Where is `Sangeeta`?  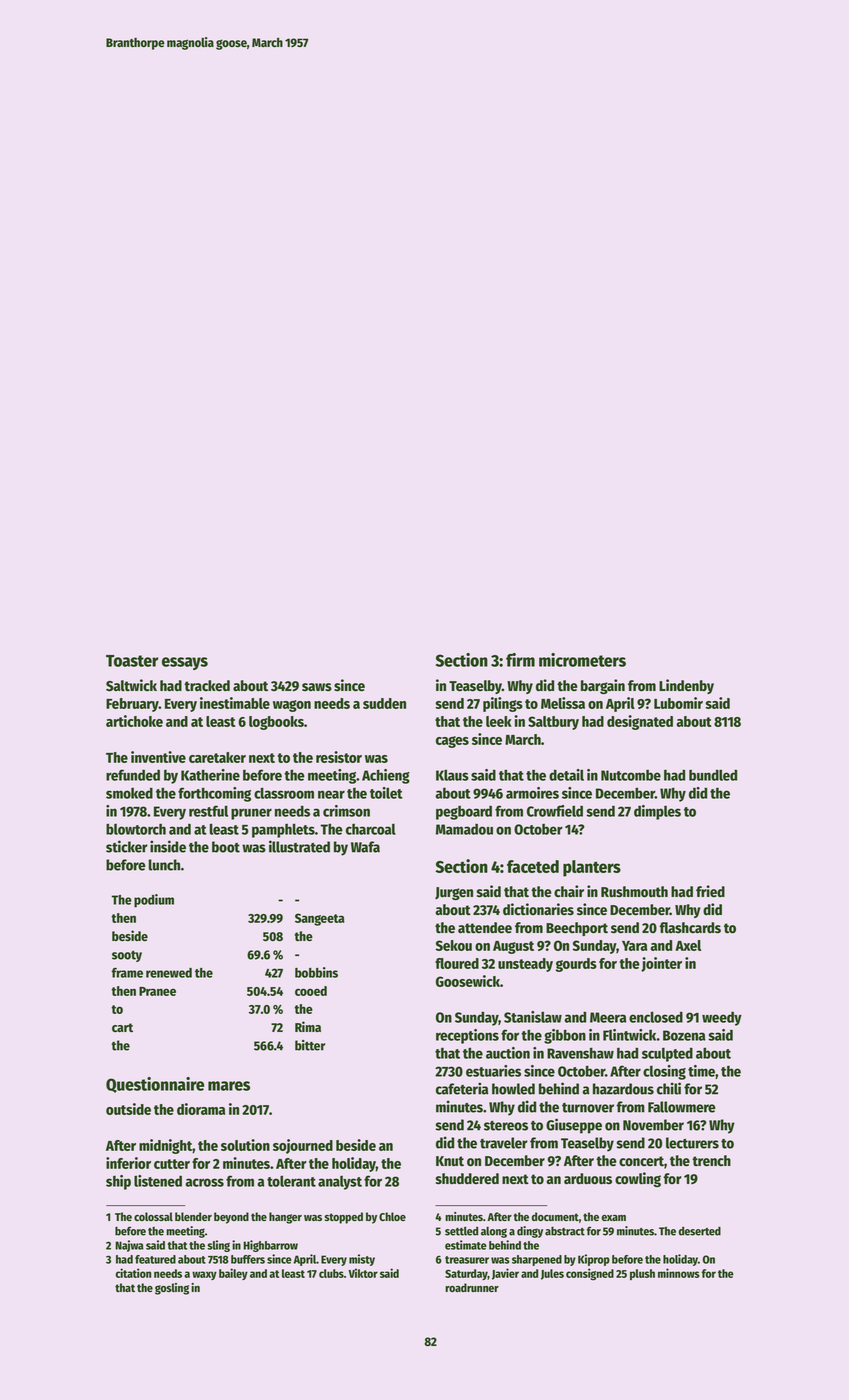
Sangeeta is located at coordinates (320, 919).
